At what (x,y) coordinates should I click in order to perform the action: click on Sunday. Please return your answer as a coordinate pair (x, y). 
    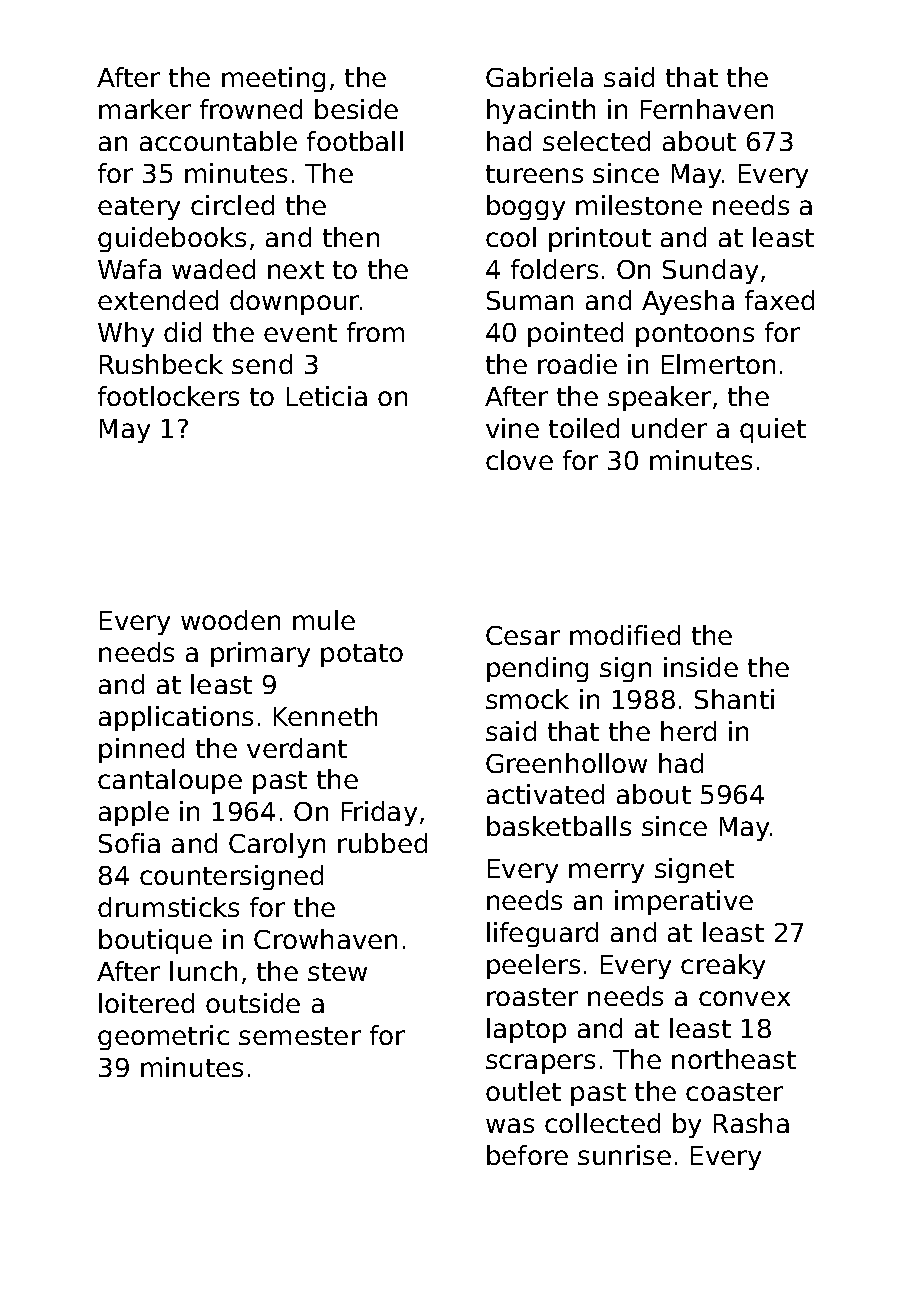
    Looking at the image, I should click on (710, 271).
